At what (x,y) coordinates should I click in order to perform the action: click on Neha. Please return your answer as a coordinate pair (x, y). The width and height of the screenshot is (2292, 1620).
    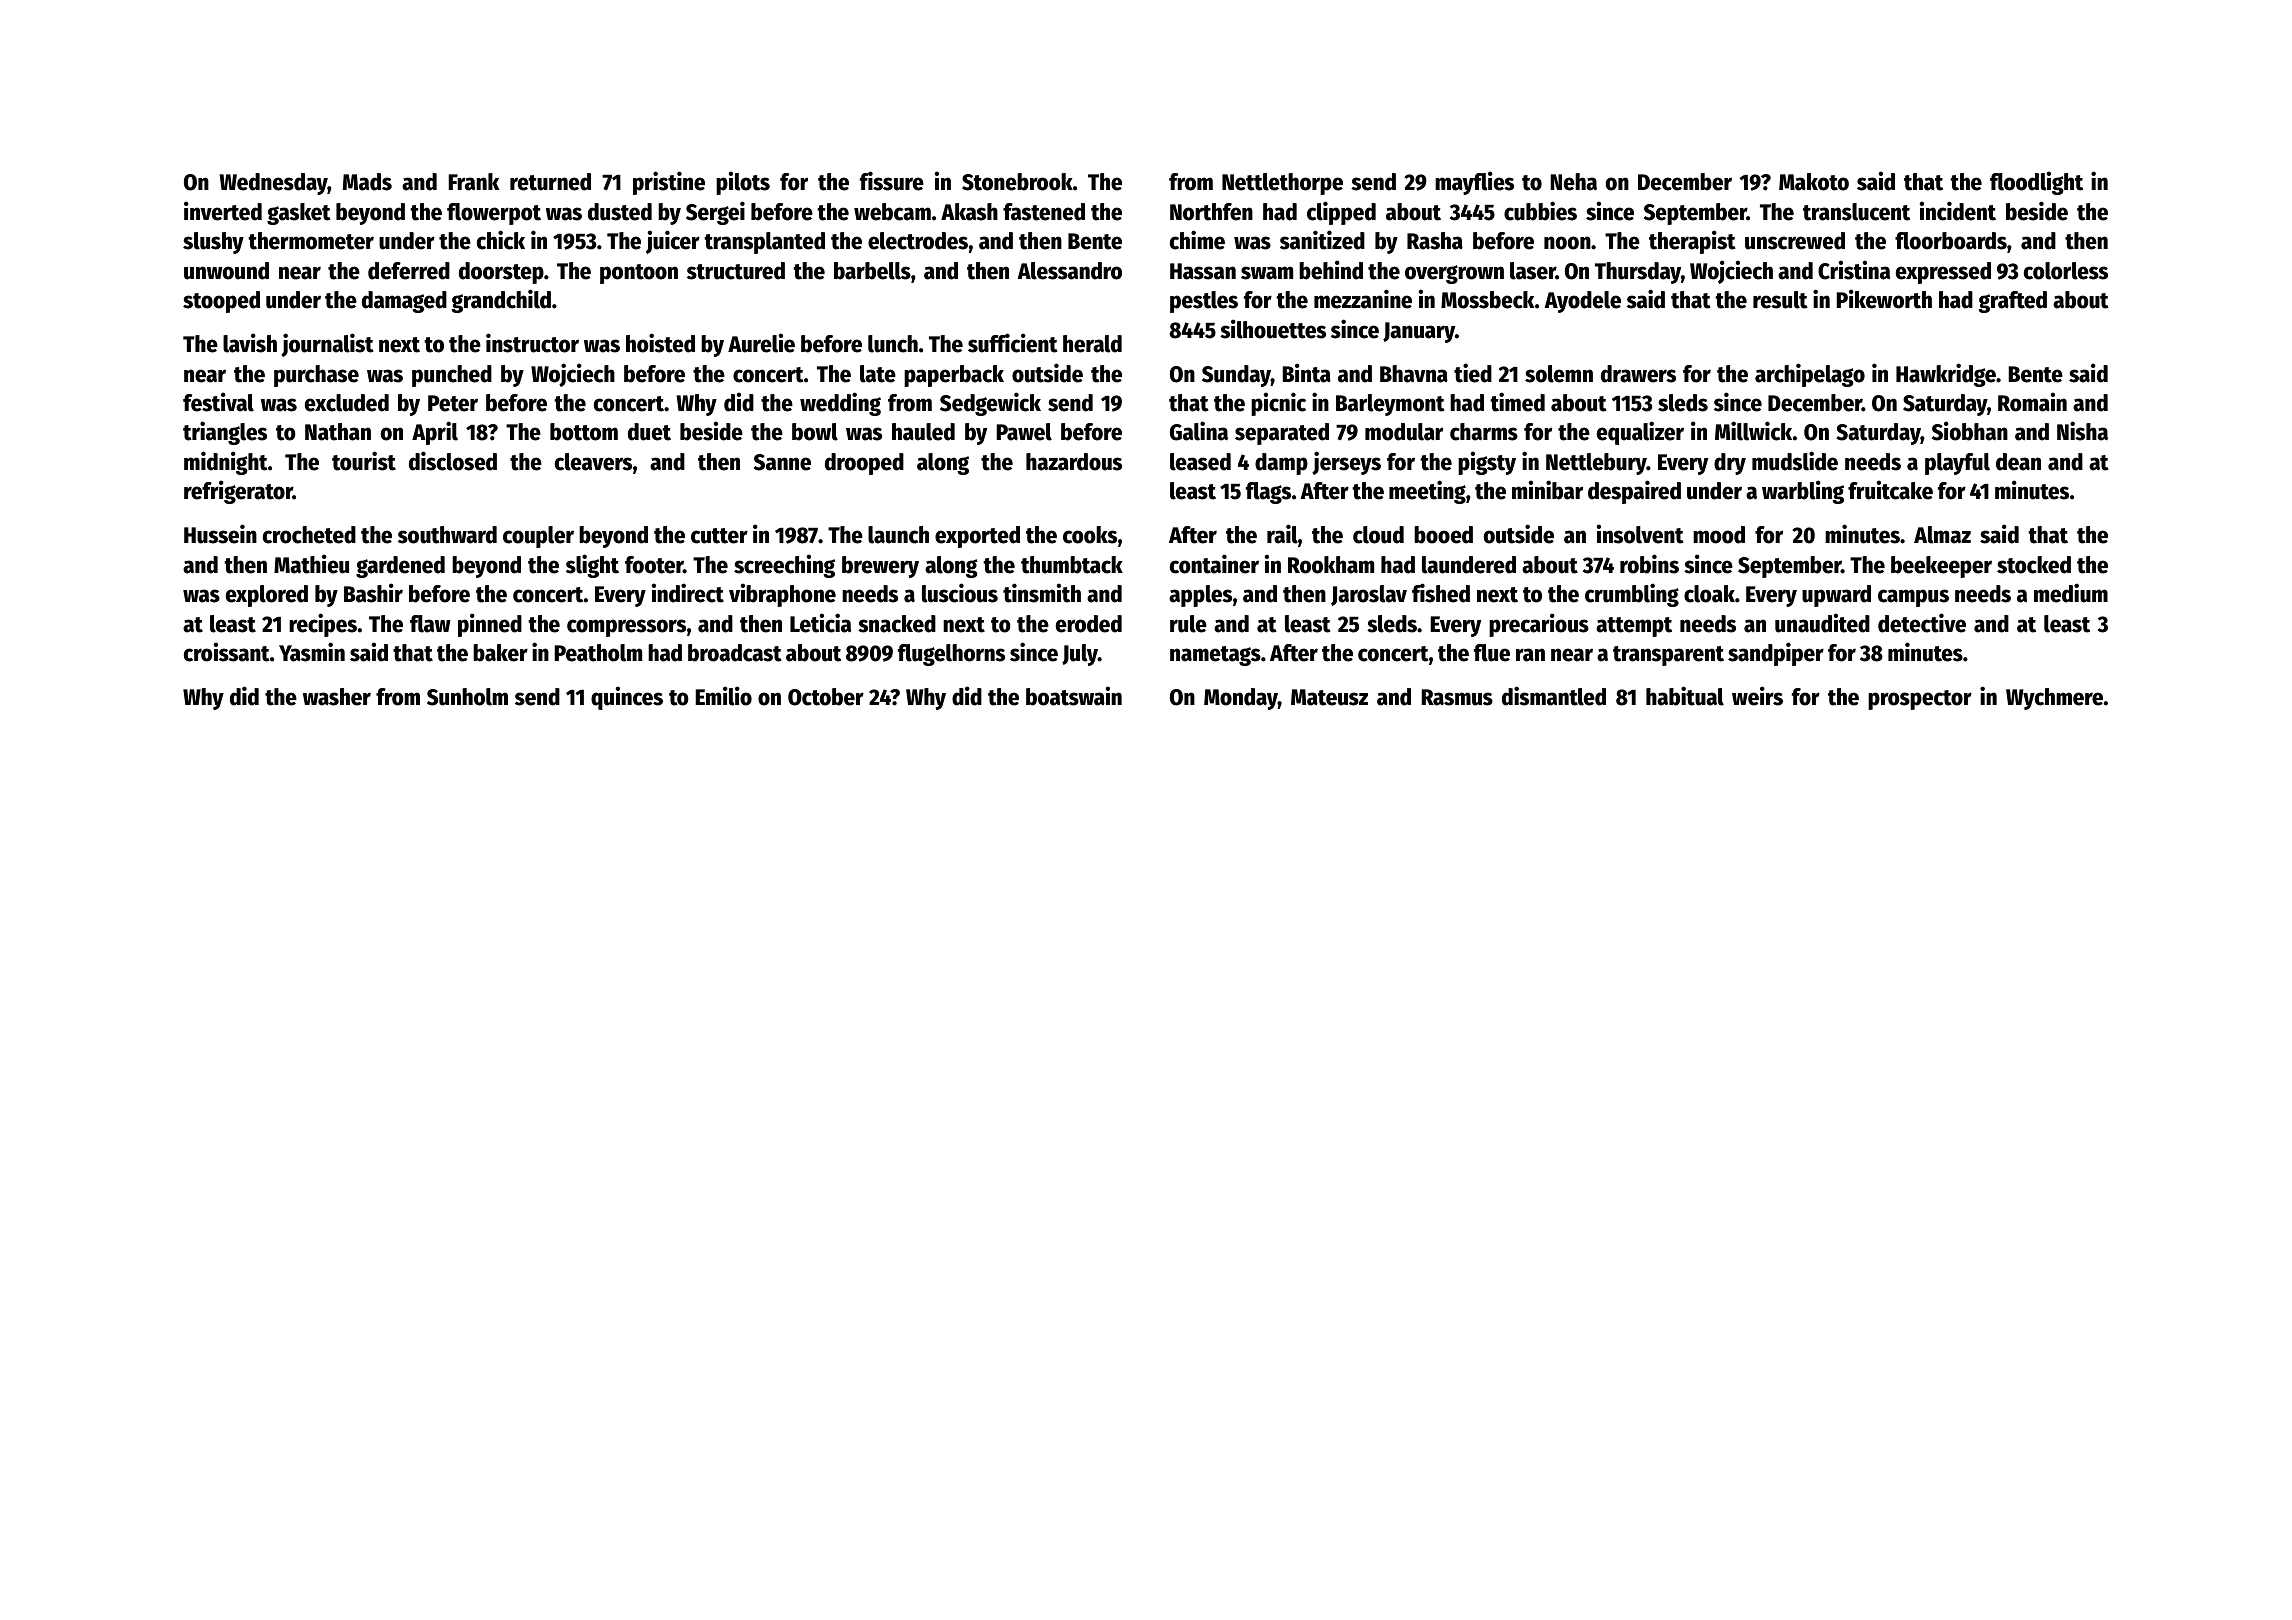
    Looking at the image, I should click on (1573, 182).
